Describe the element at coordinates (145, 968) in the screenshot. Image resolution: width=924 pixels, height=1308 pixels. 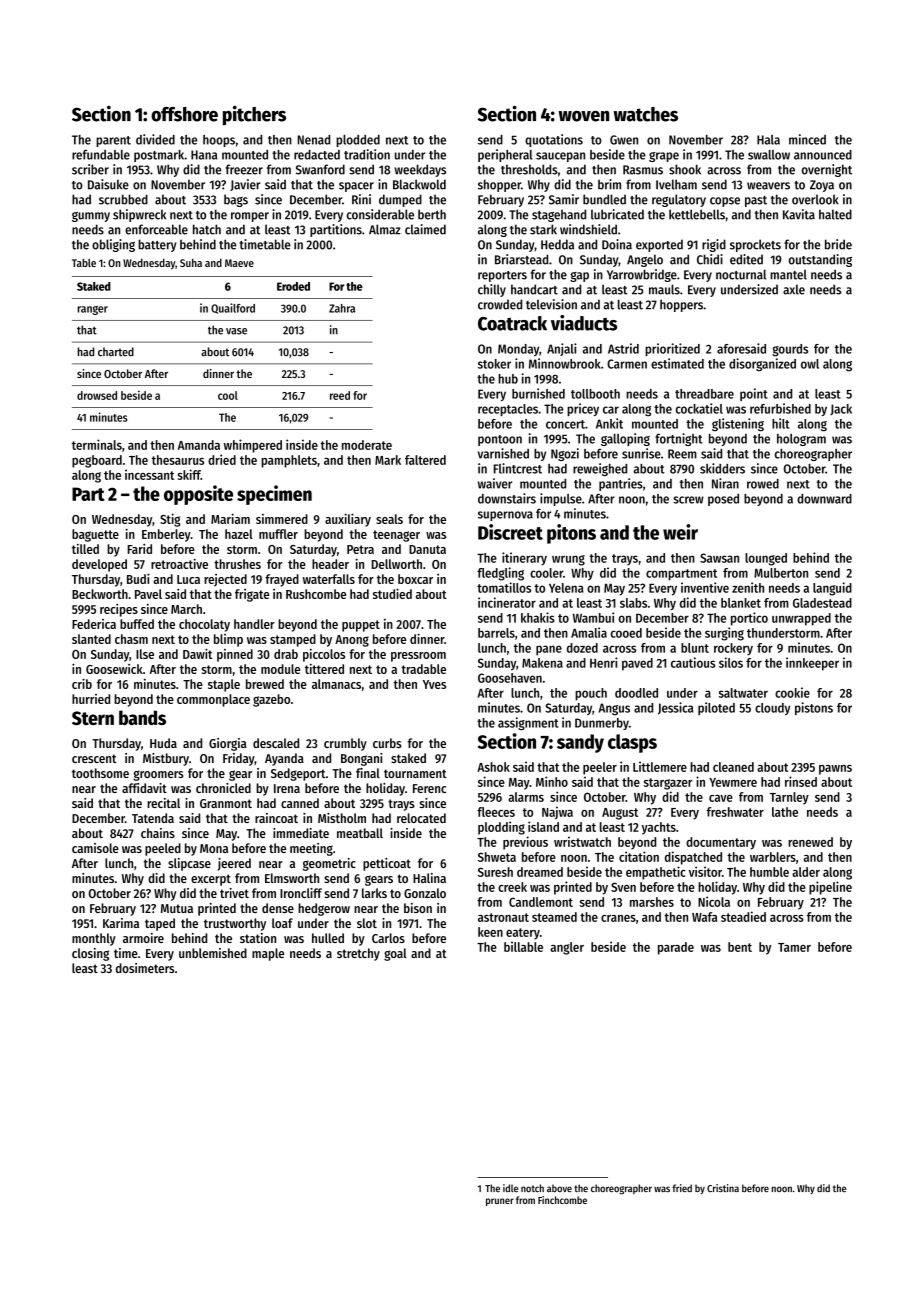
I see `dosimeters` at that location.
